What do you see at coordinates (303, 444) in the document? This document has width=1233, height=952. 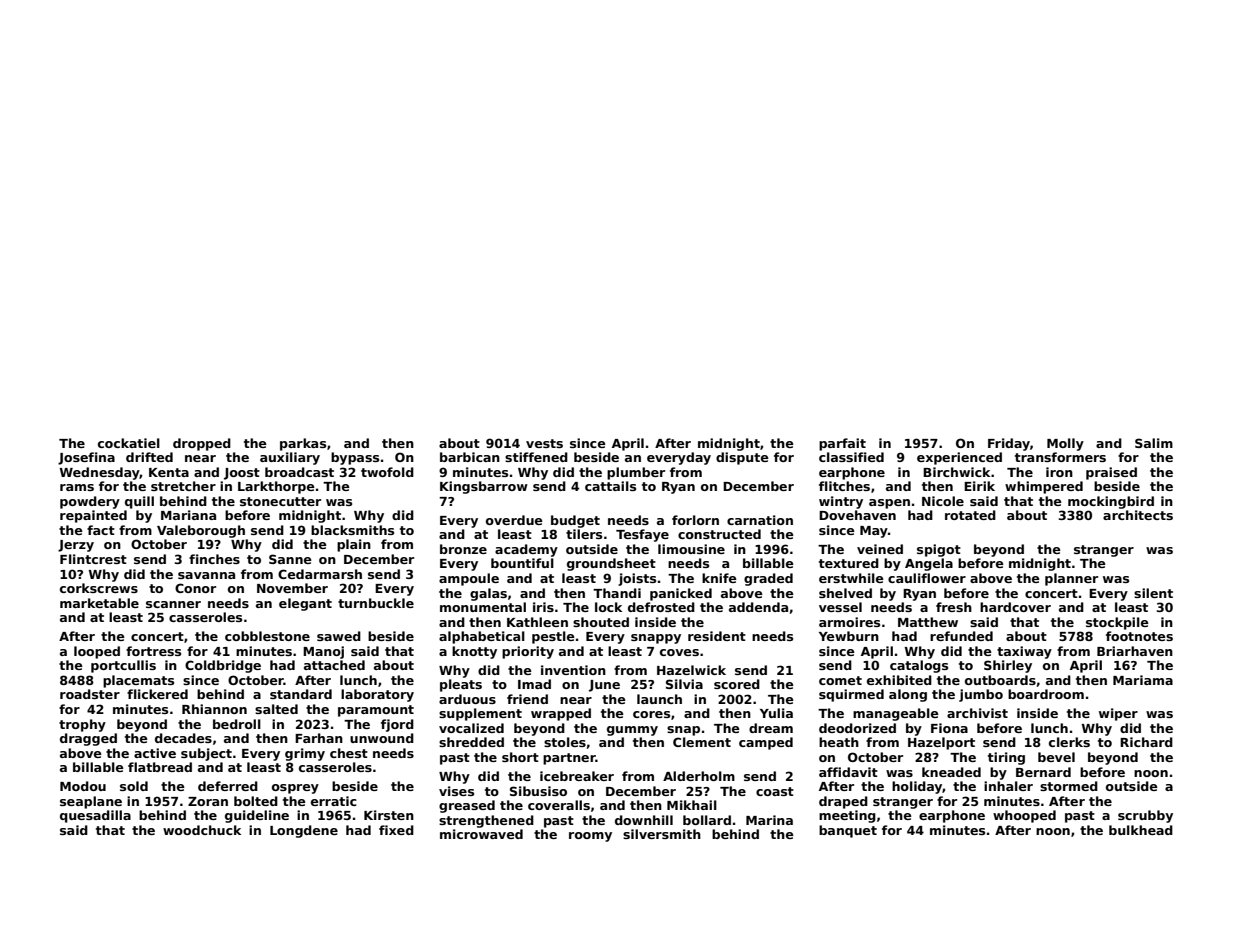 I see `parkas` at bounding box center [303, 444].
